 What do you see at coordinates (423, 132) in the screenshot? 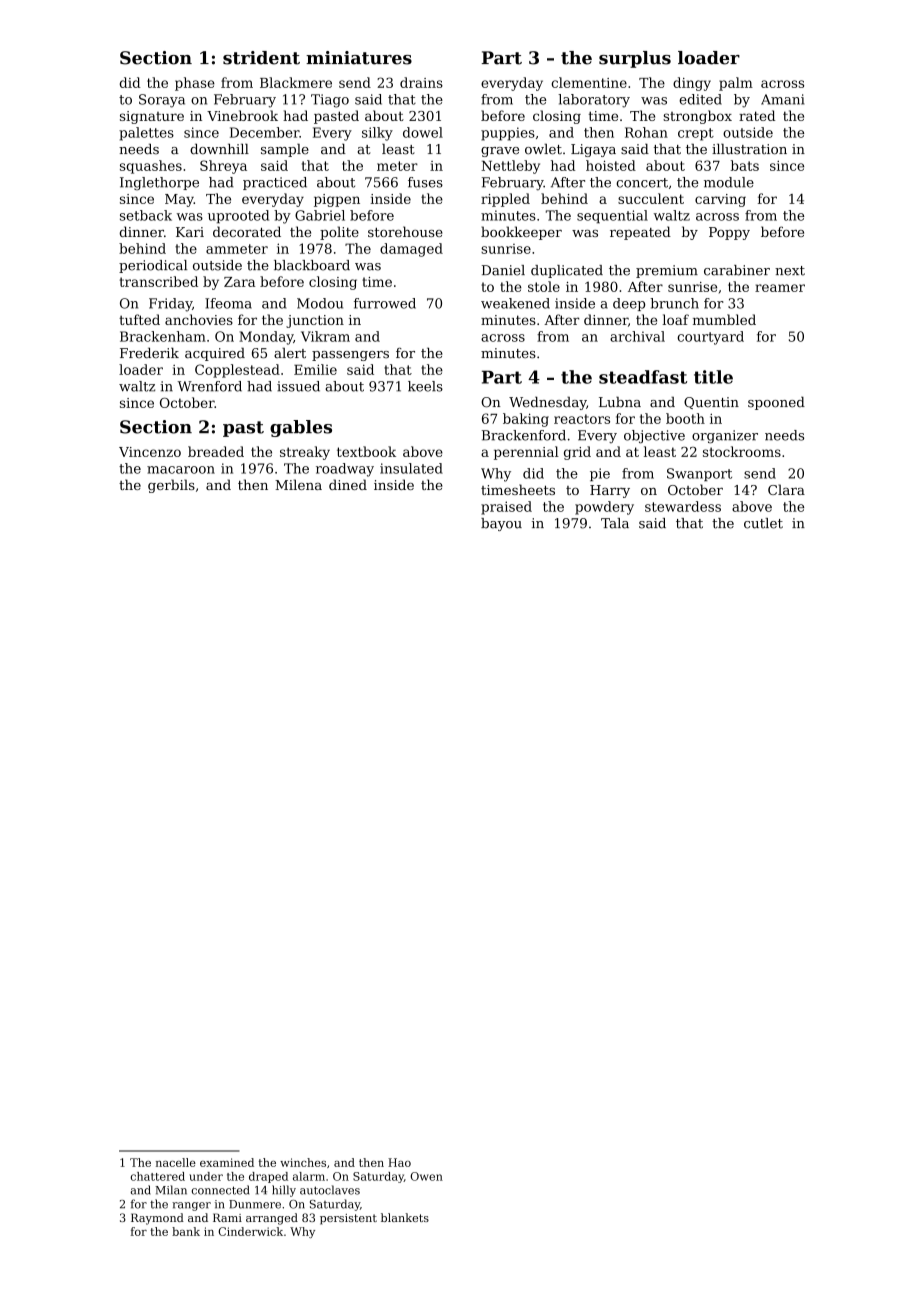
I see `dowel` at bounding box center [423, 132].
